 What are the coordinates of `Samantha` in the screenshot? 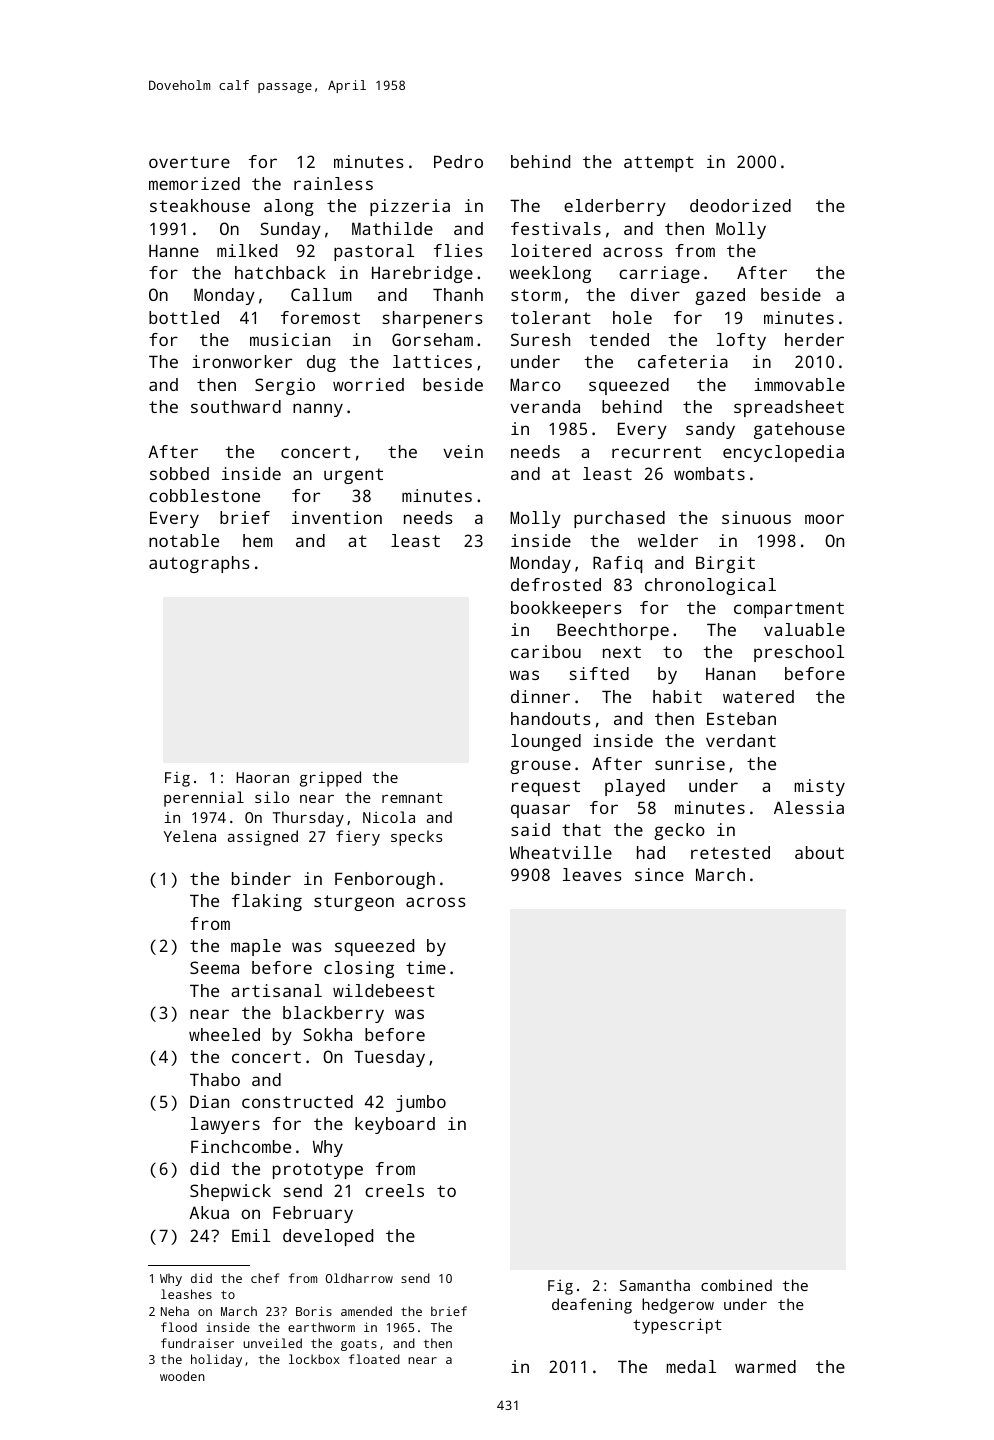 It's located at (655, 1285).
